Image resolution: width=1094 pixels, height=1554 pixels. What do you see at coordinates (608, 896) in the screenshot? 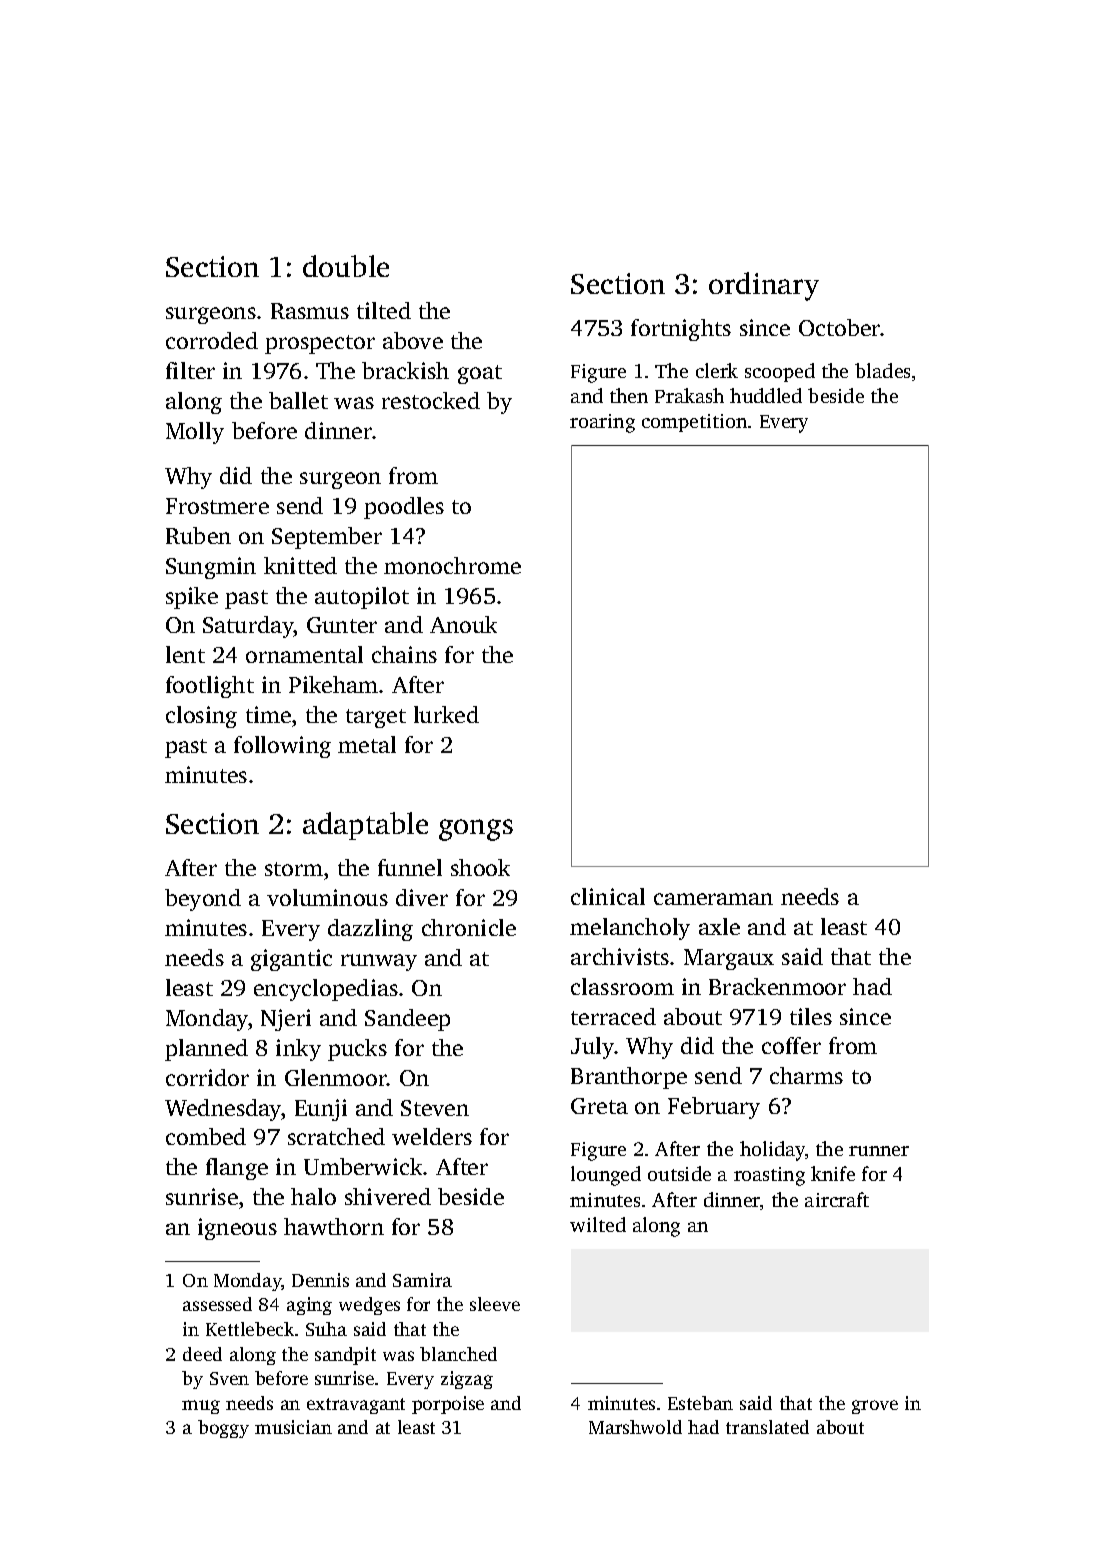
I see `clinical` at bounding box center [608, 896].
